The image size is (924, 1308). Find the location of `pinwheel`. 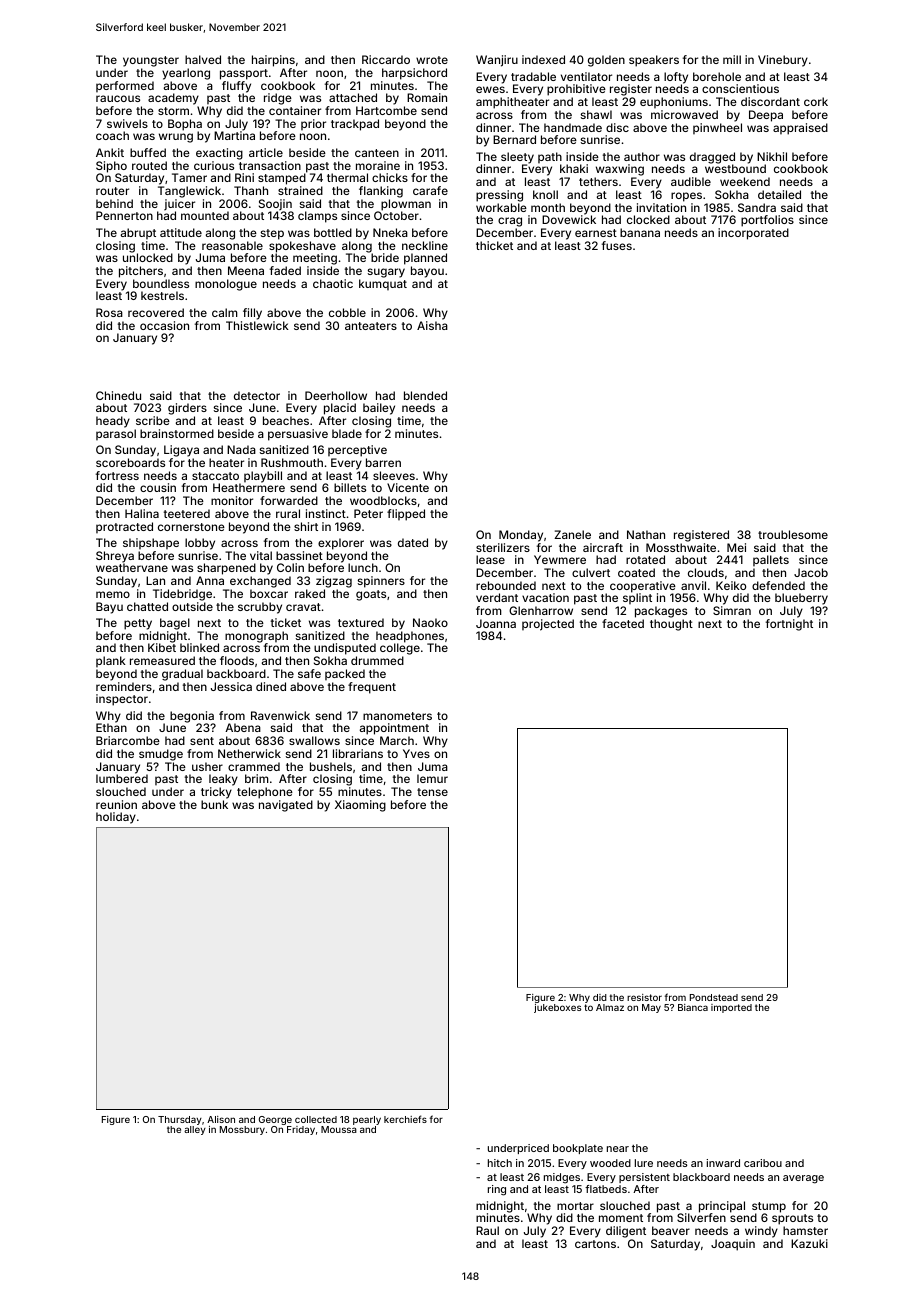

pinwheel is located at coordinates (717, 128).
